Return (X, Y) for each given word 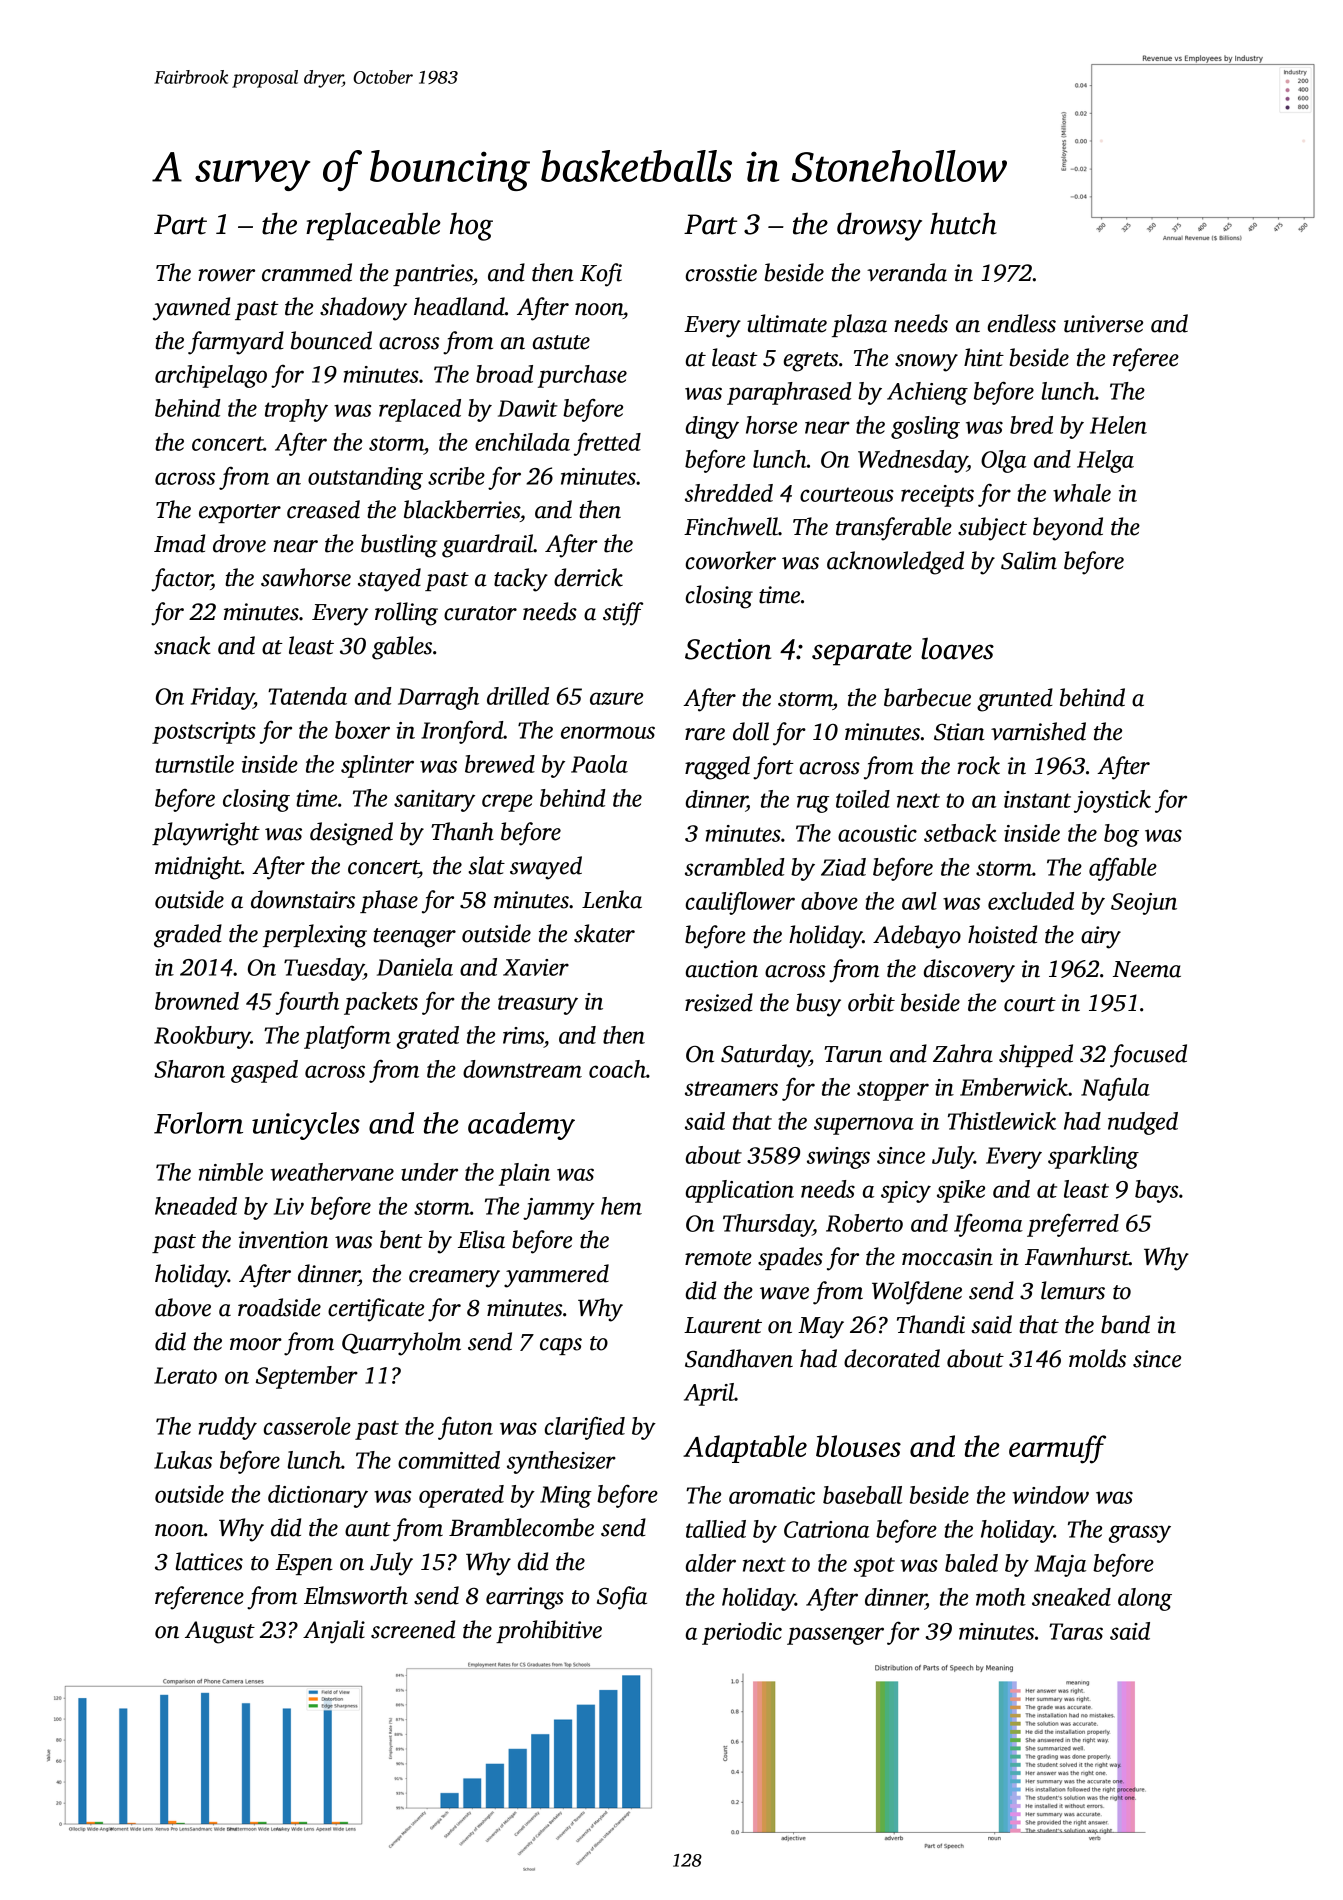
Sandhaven (739, 1358)
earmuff (1057, 1449)
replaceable (373, 226)
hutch (963, 223)
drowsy (879, 226)
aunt (368, 1529)
